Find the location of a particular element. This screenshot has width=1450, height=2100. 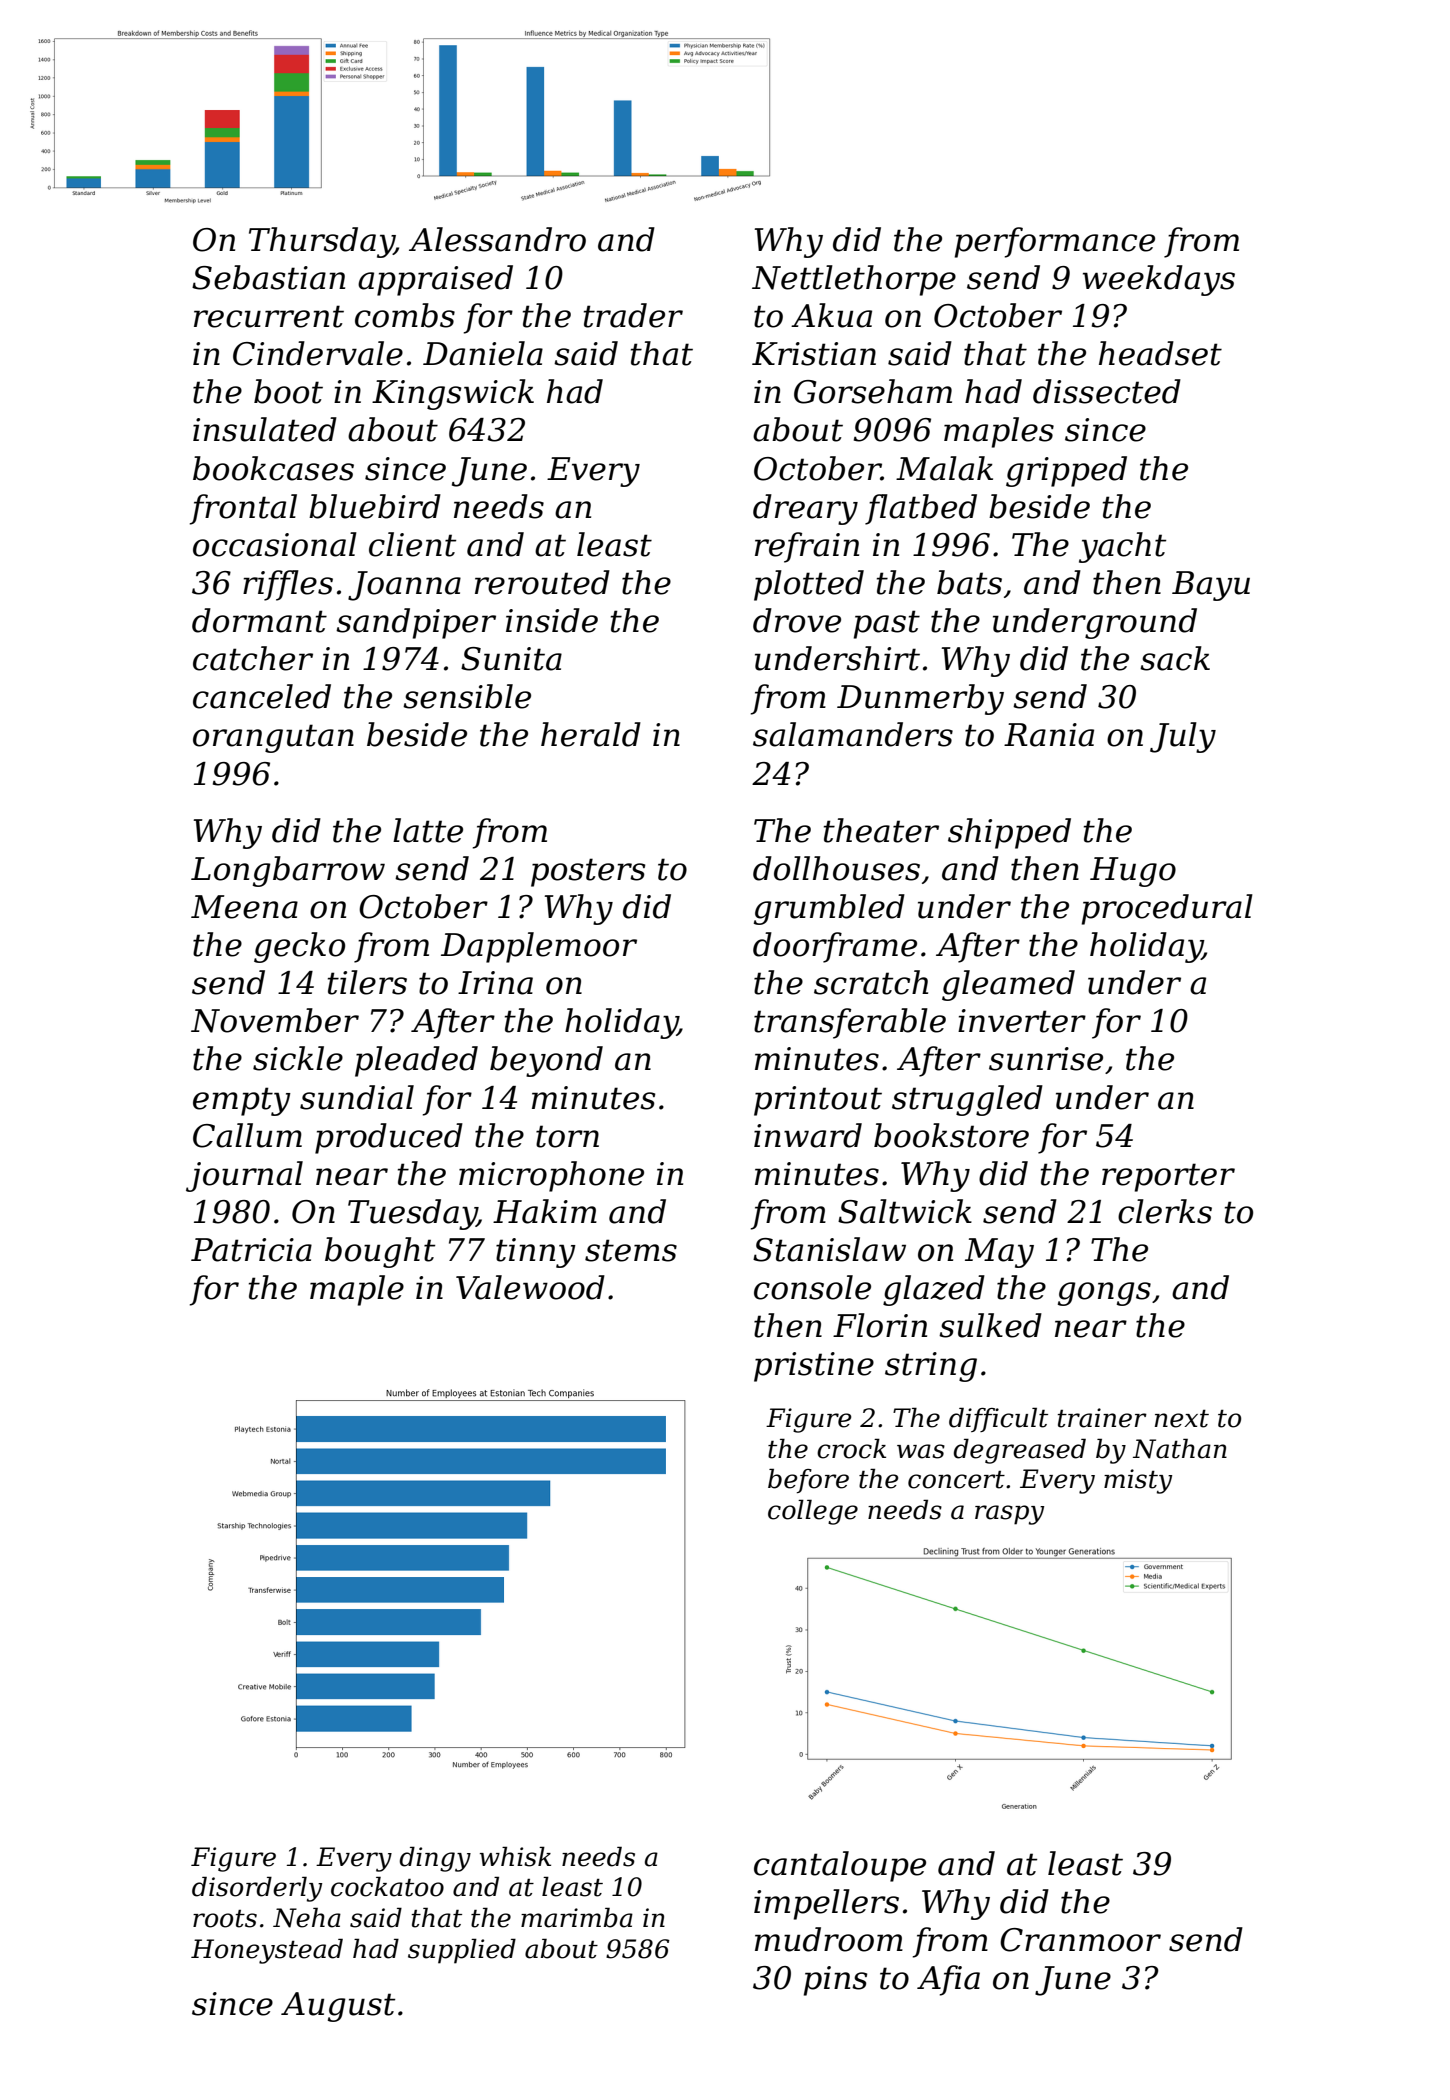

weekdays is located at coordinates (1159, 280).
